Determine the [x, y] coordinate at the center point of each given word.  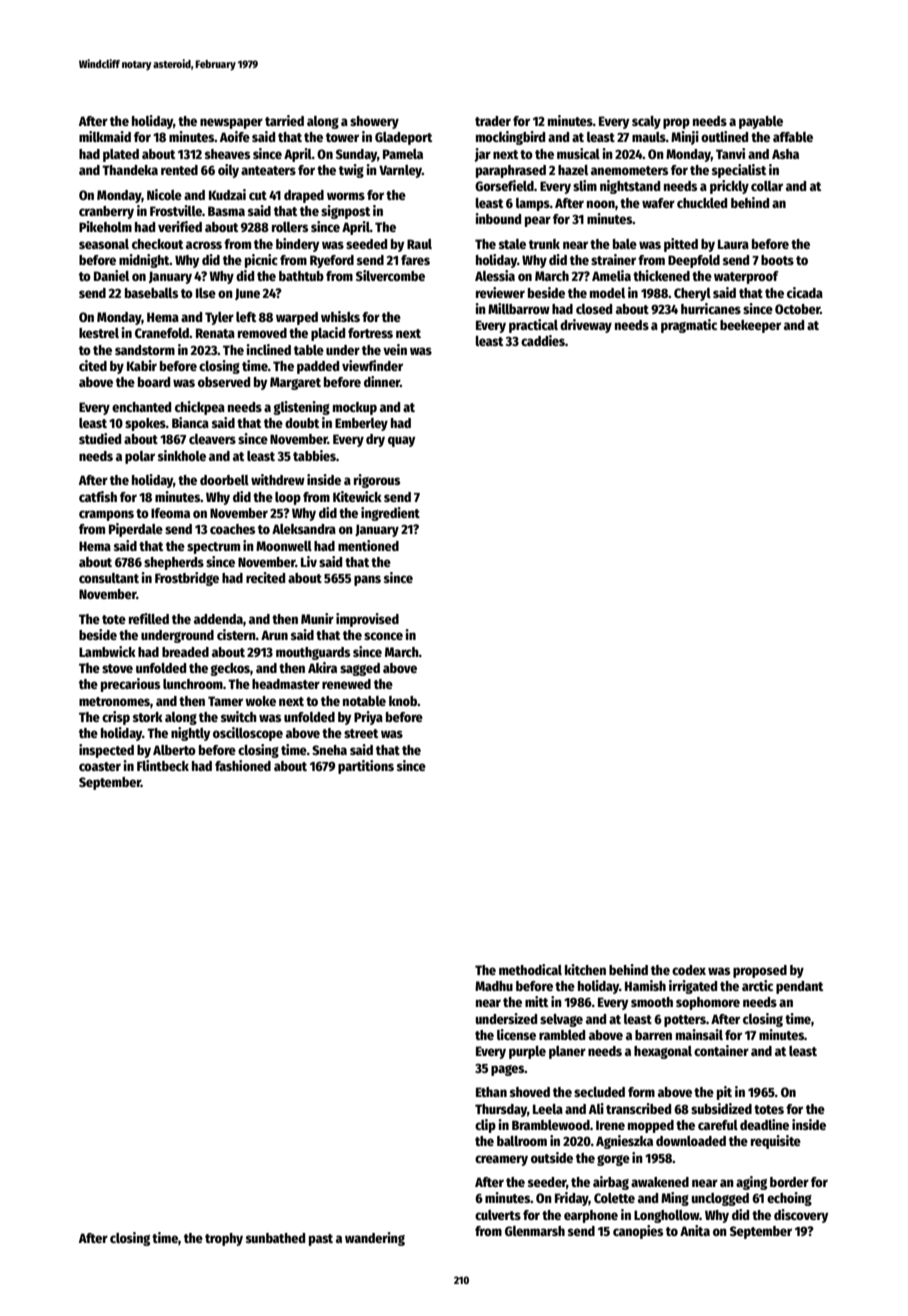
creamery [501, 1160]
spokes [145, 424]
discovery [801, 1216]
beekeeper [750, 326]
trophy [224, 1239]
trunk [544, 244]
